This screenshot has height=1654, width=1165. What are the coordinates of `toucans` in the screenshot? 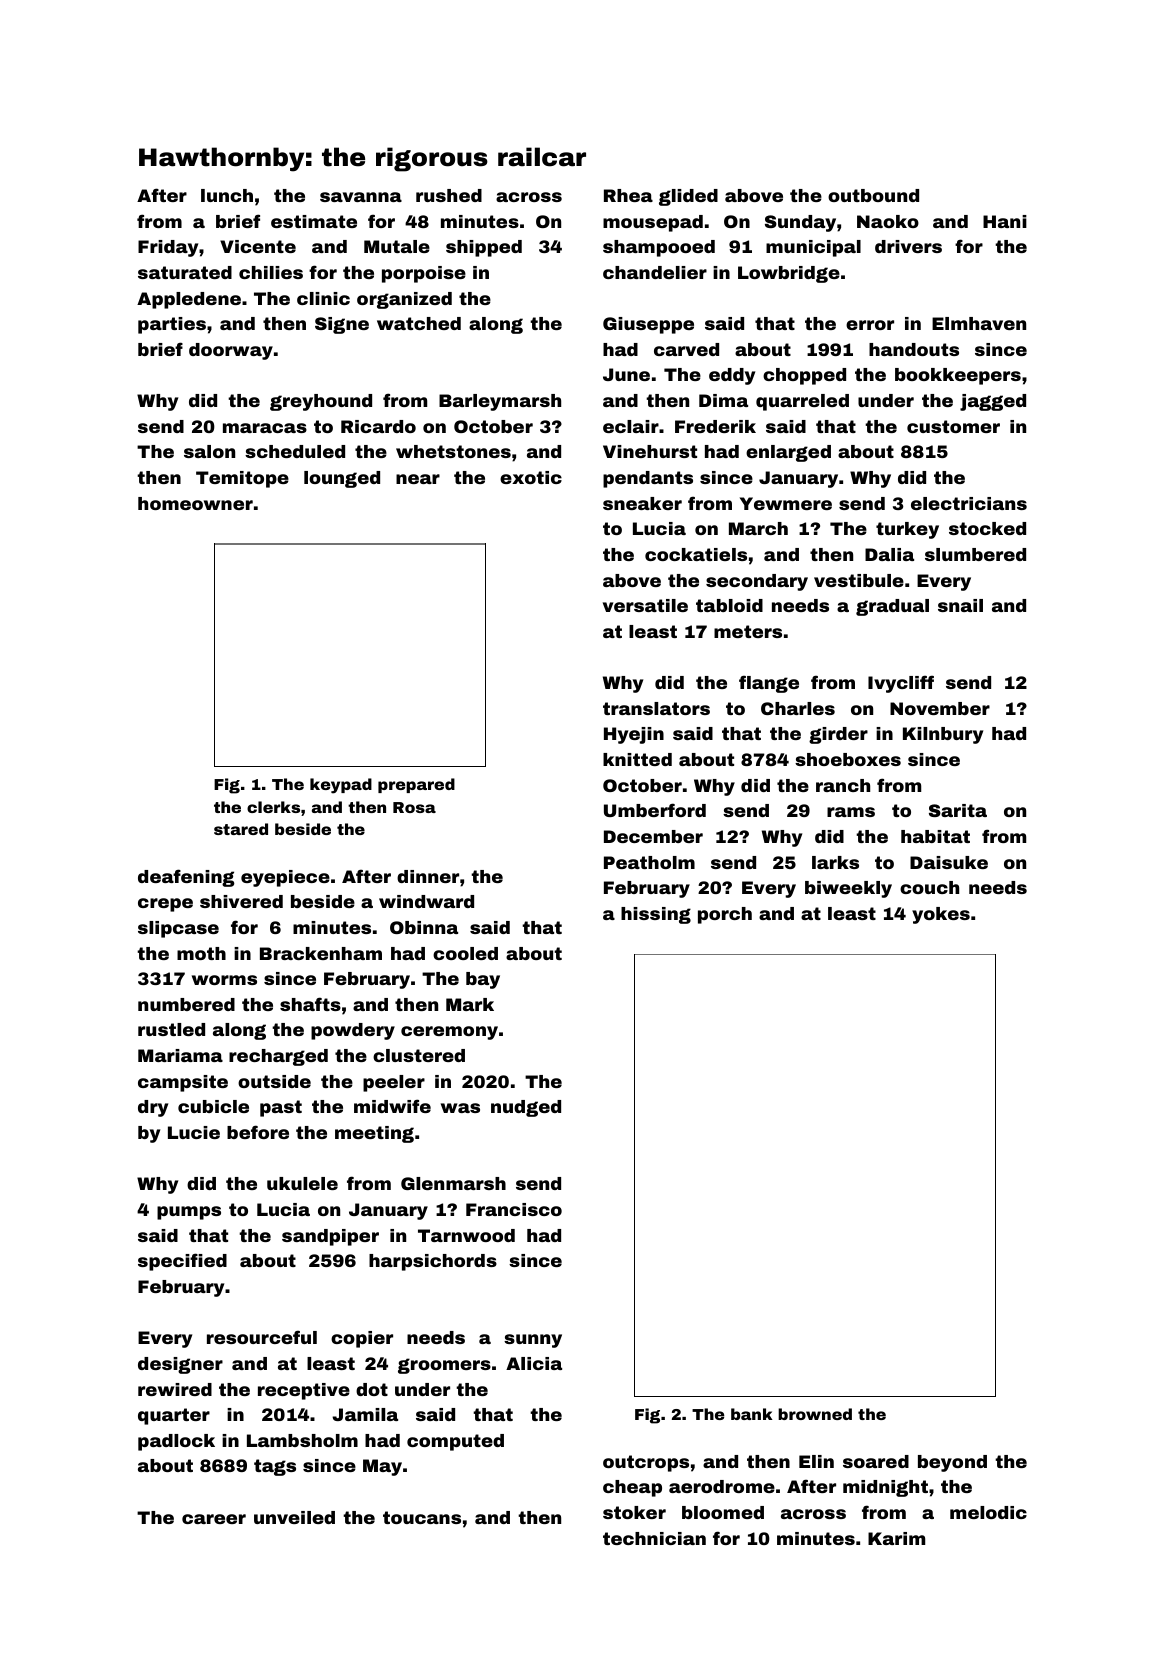 It's located at (422, 1517).
